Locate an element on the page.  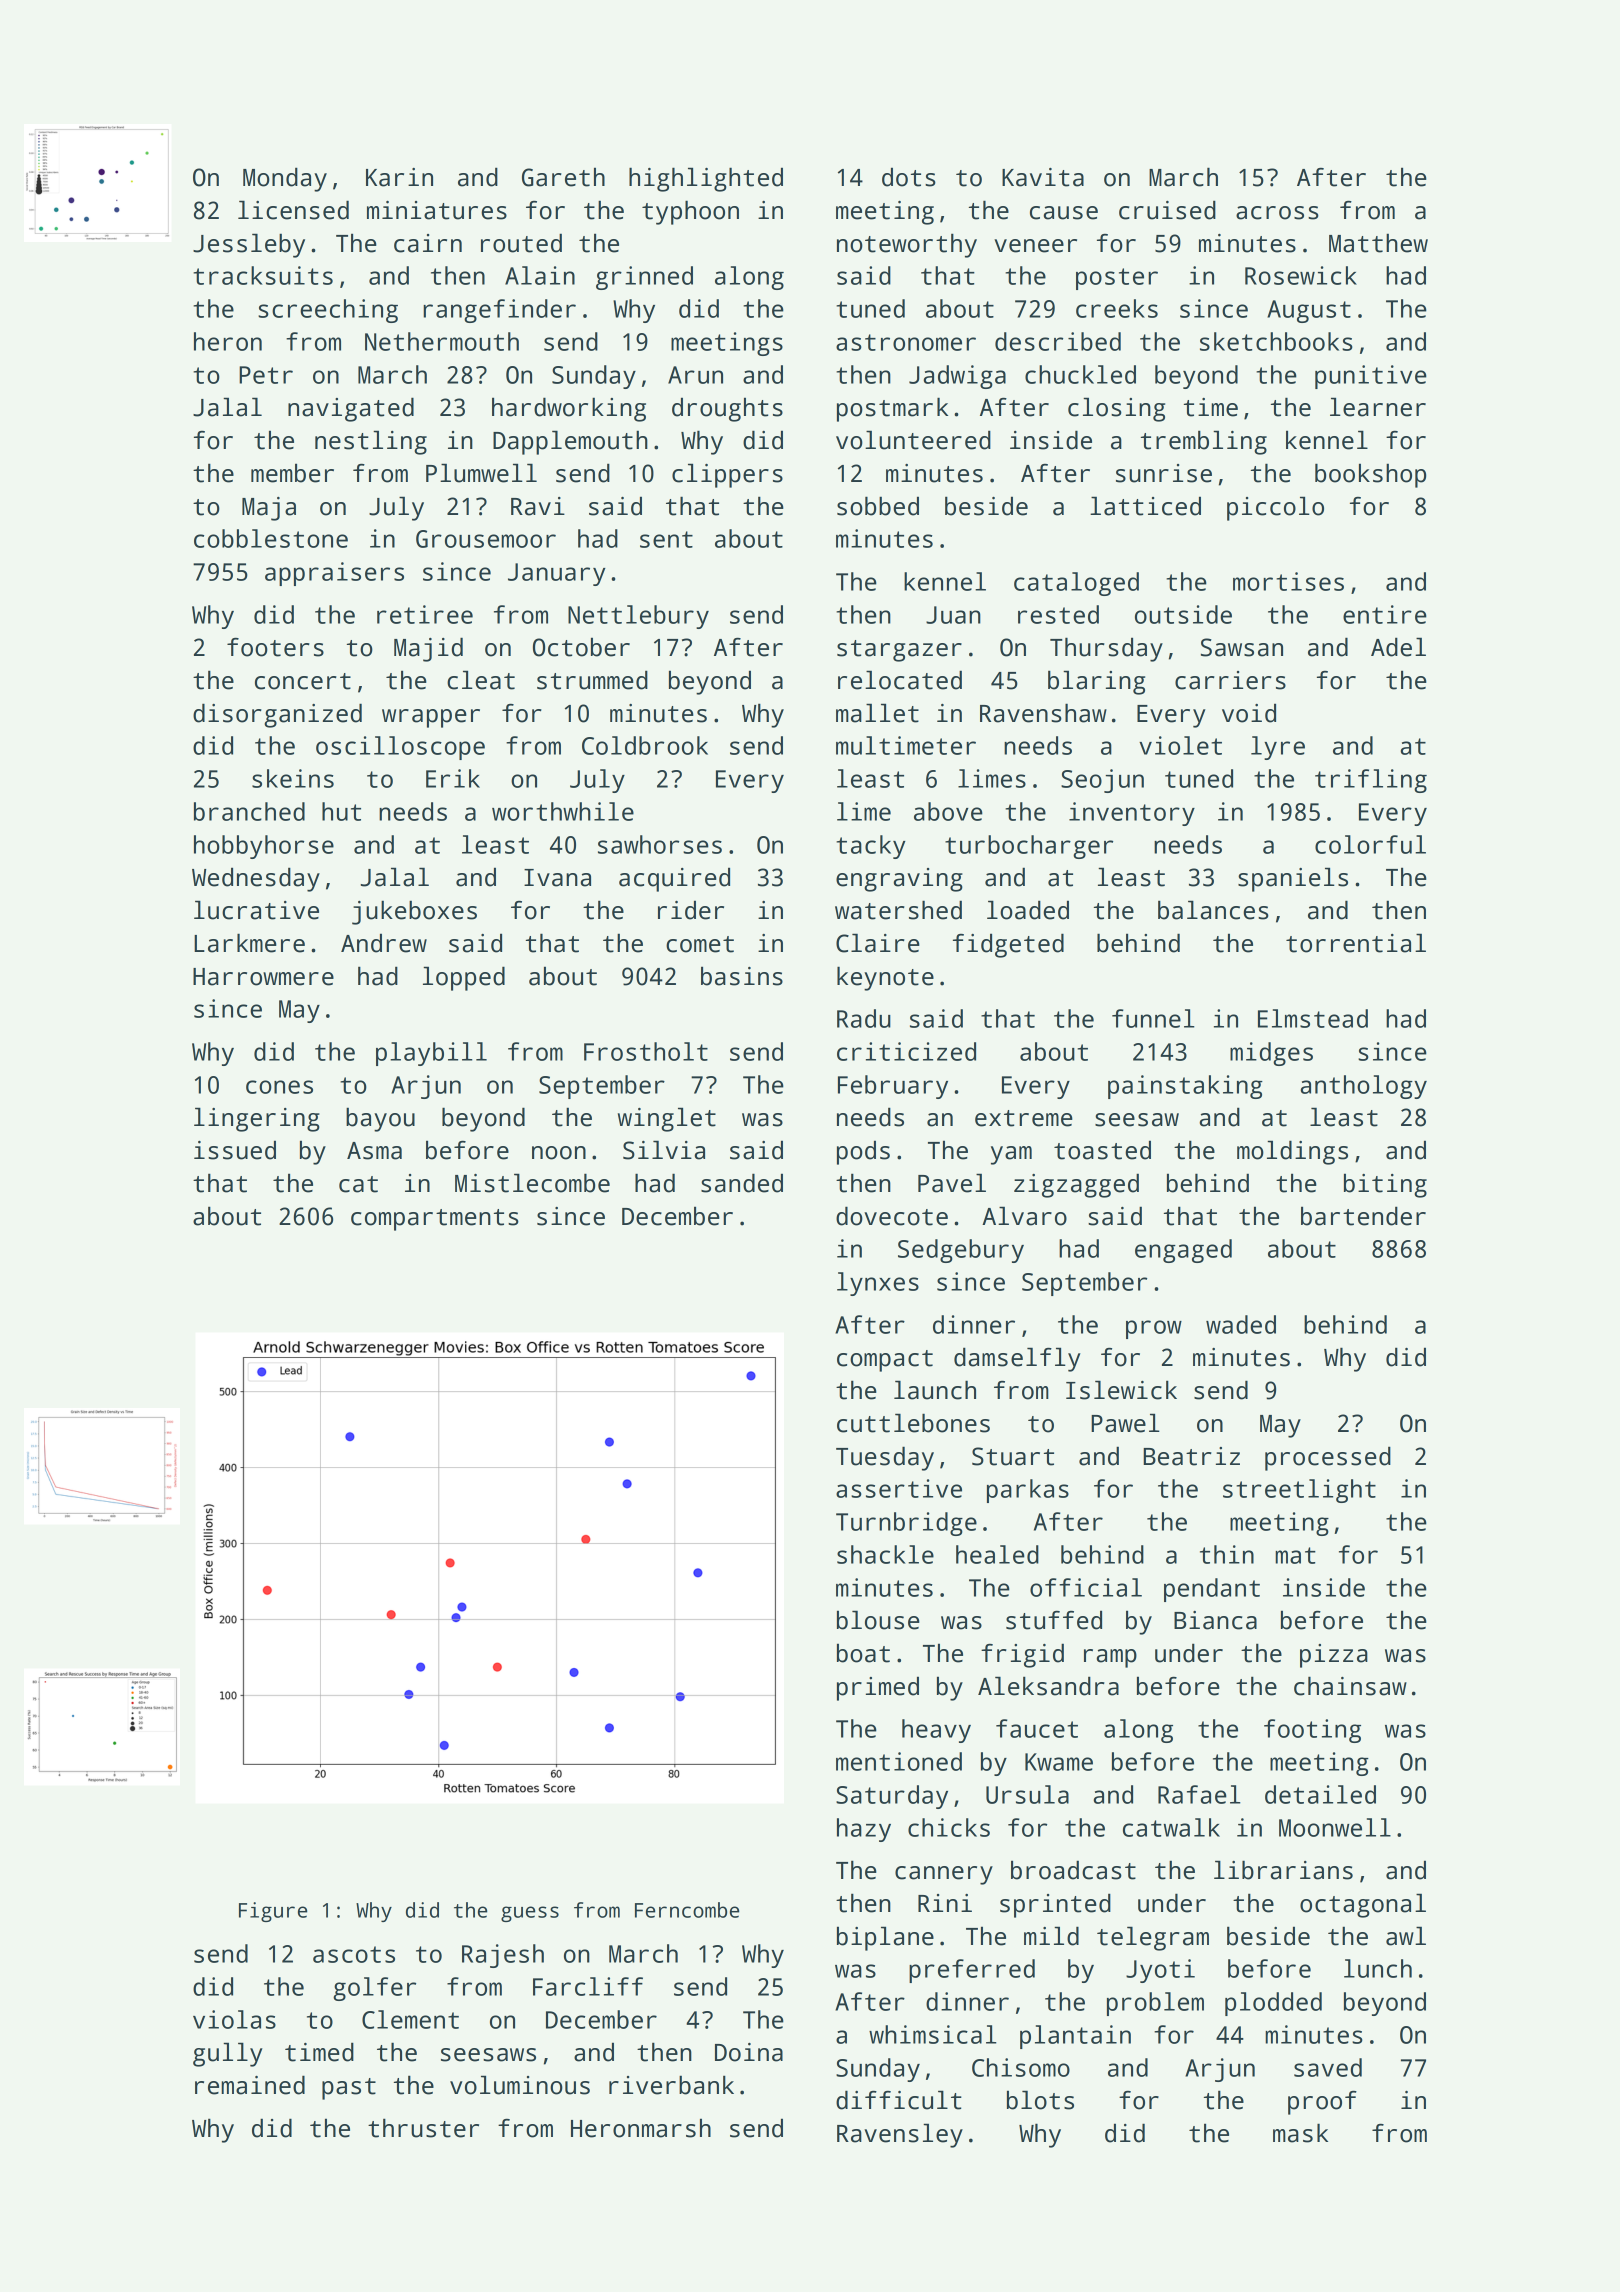
riverbank is located at coordinates (671, 2085).
